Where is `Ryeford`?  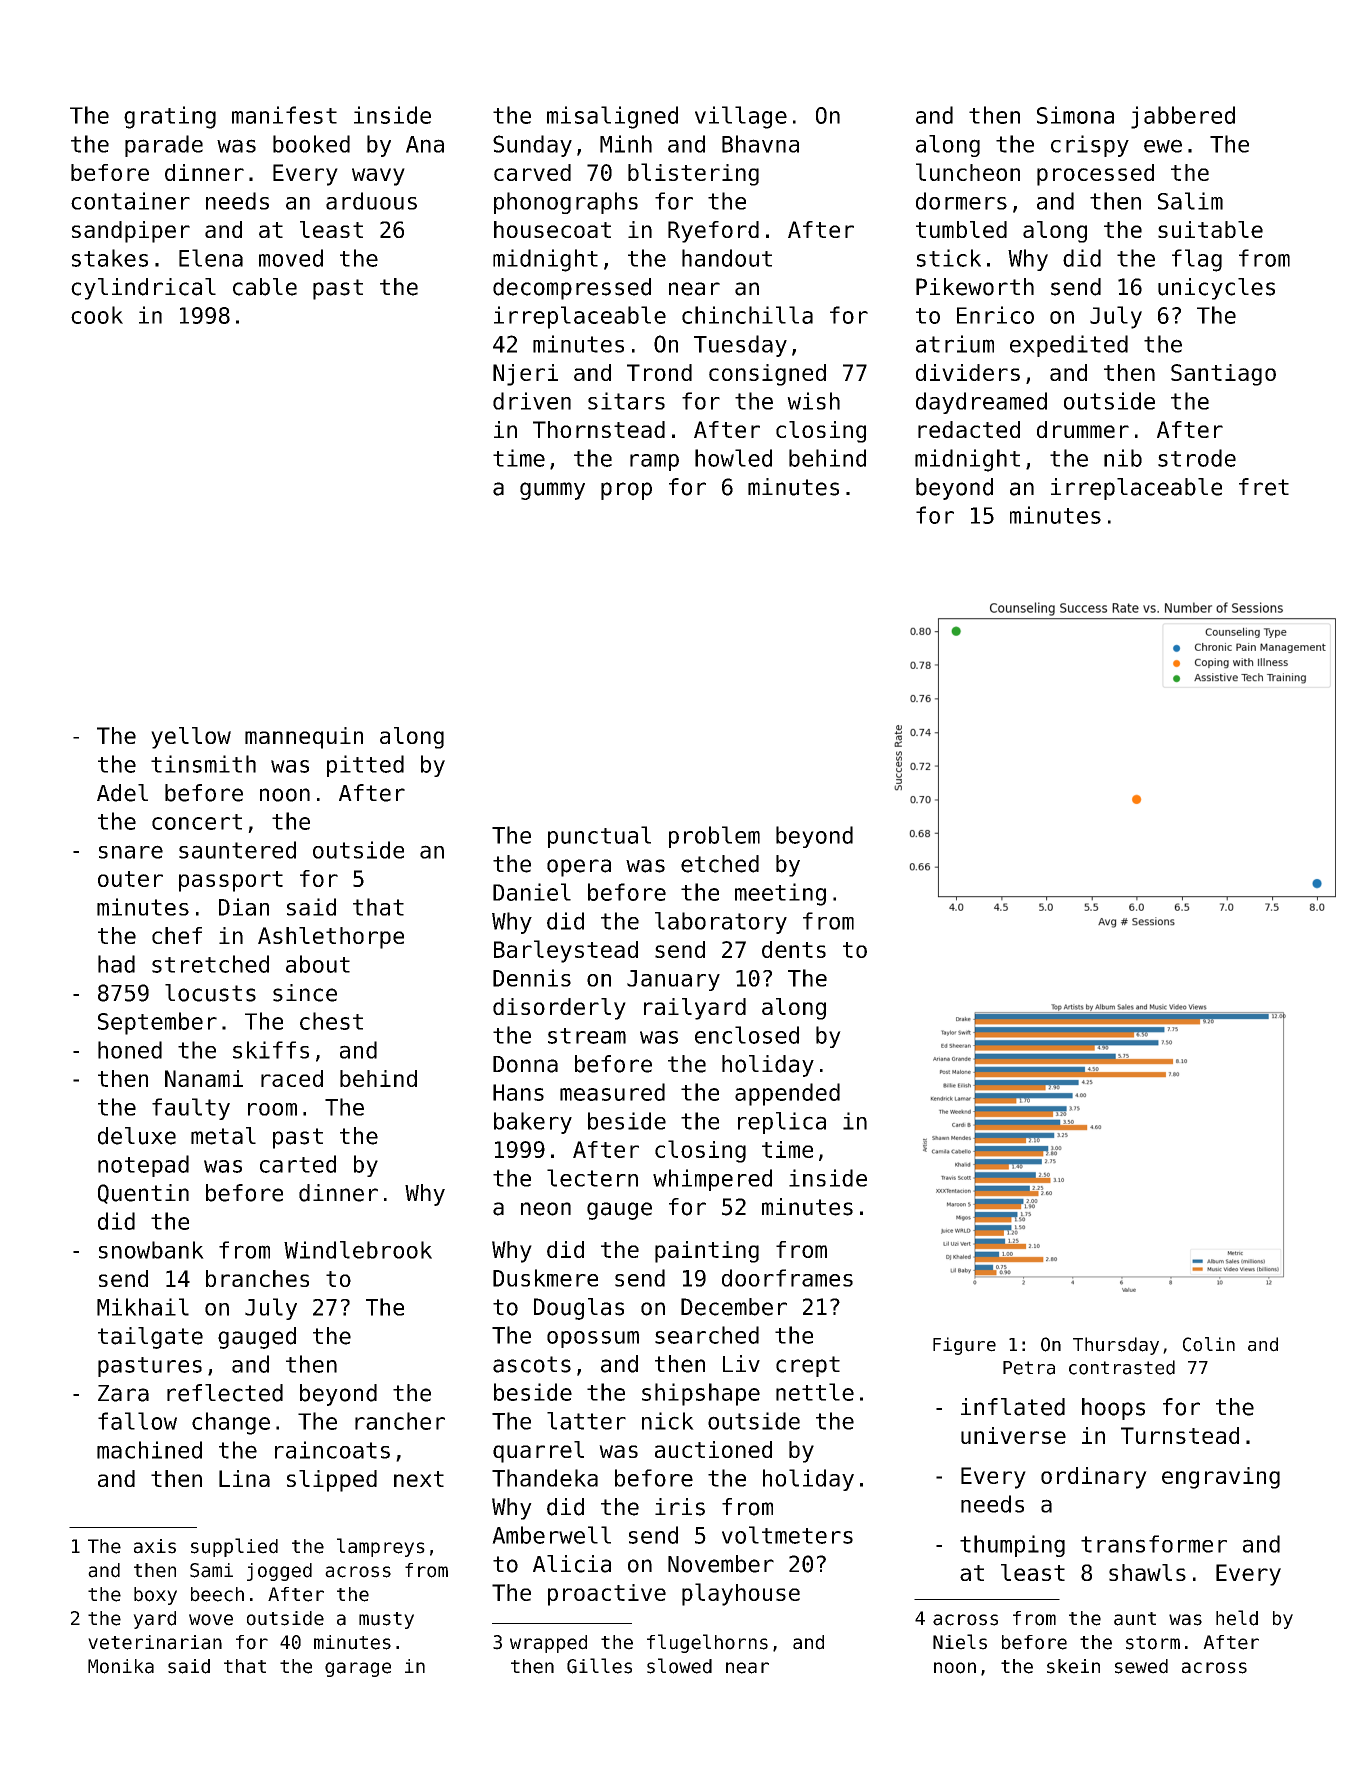 Ryeford is located at coordinates (713, 232).
